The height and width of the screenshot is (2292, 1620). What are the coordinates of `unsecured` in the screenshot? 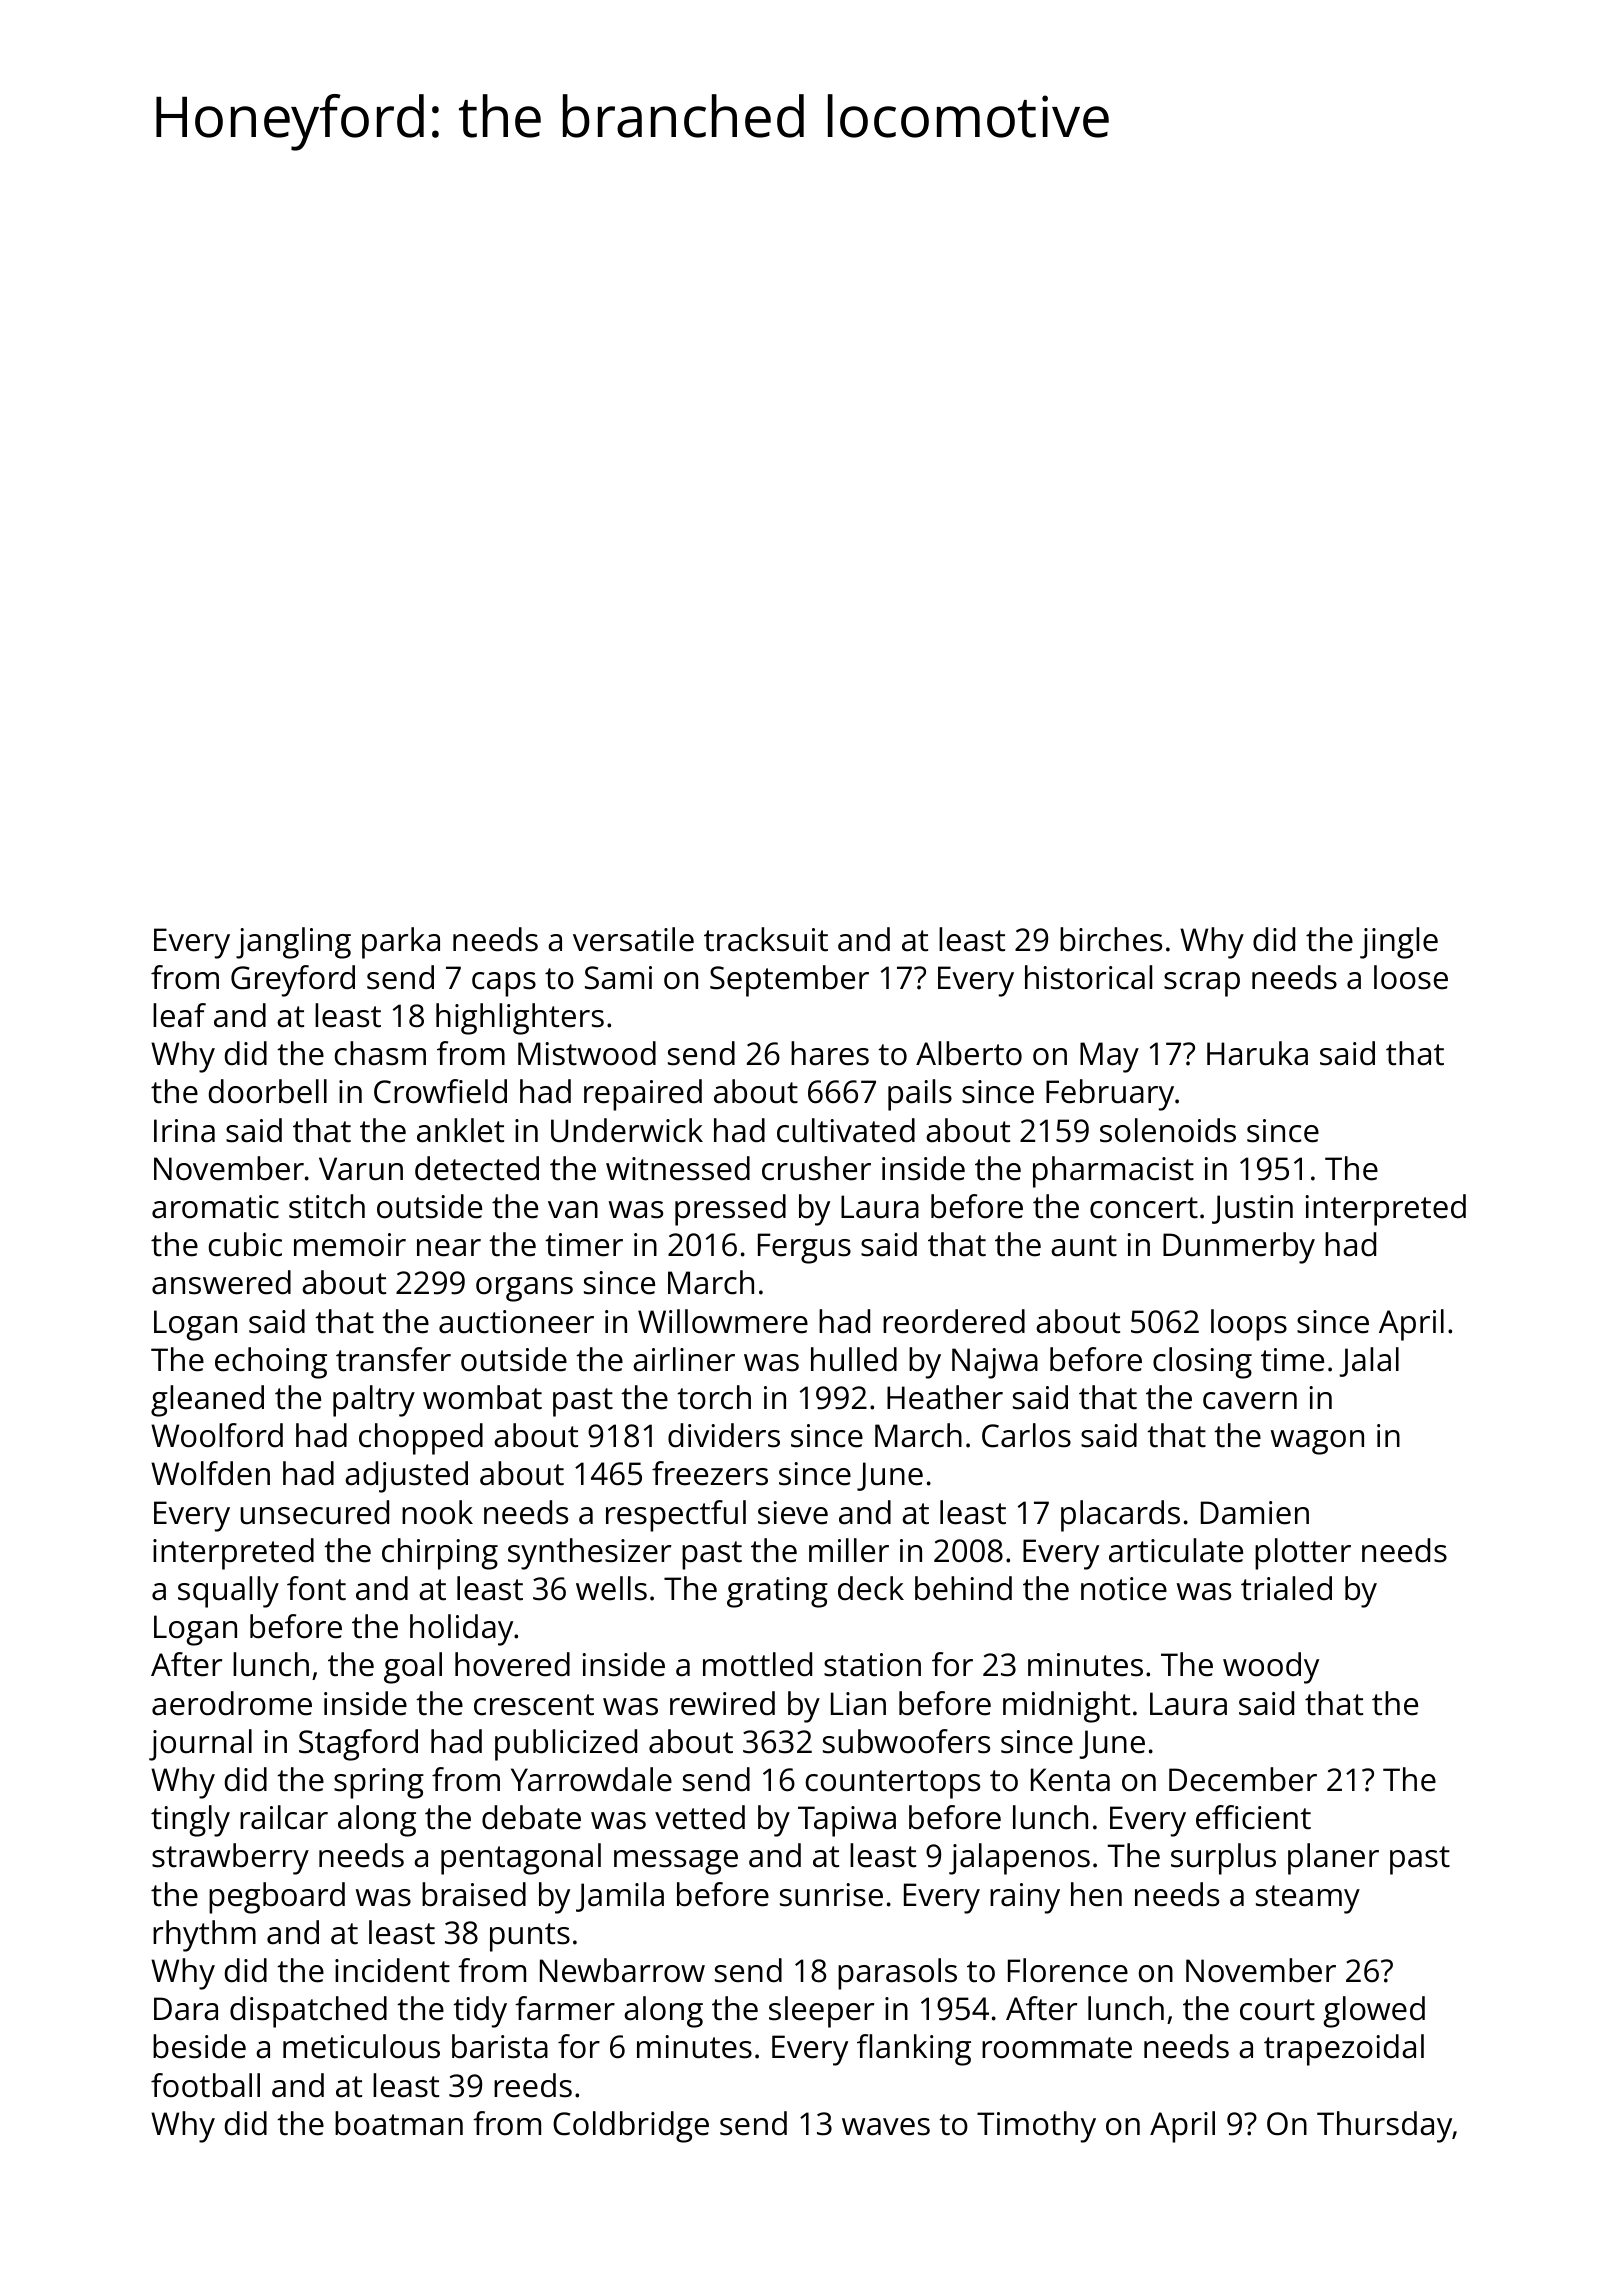 It's located at (314, 1512).
